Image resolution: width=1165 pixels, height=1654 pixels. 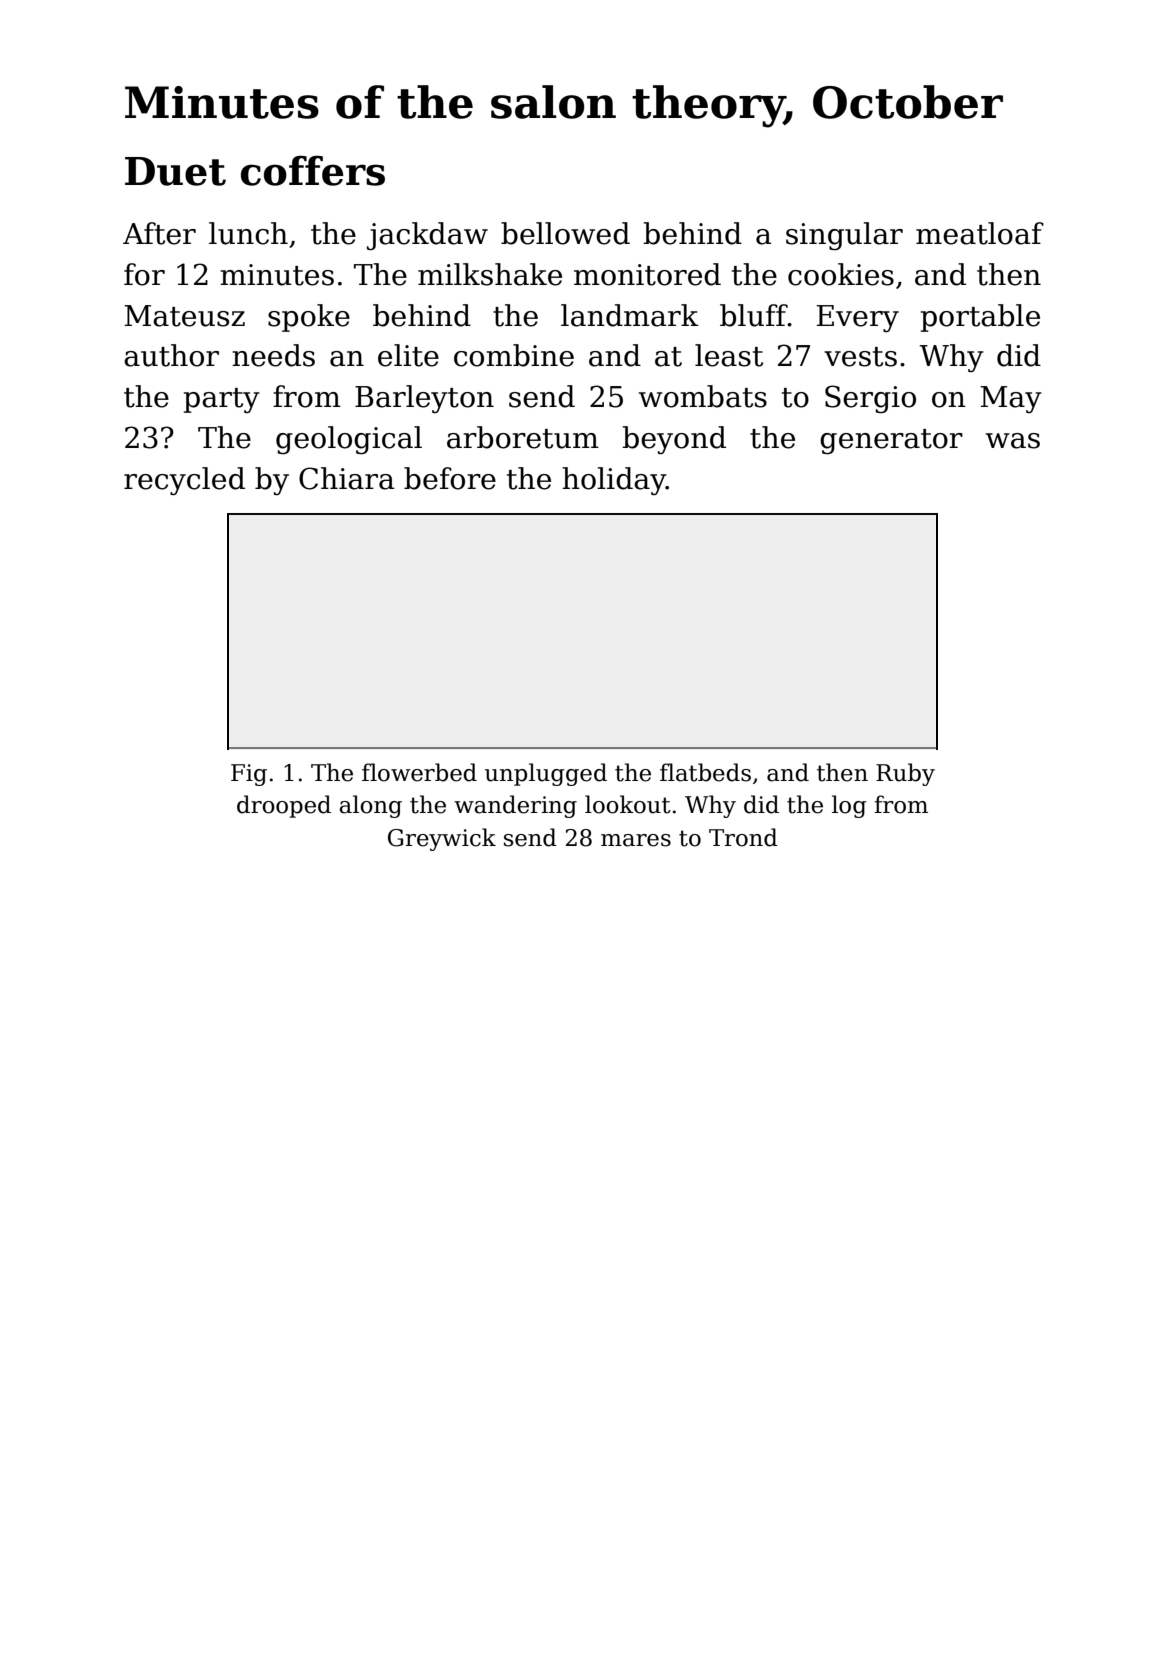 I want to click on portable, so click(x=980, y=318).
